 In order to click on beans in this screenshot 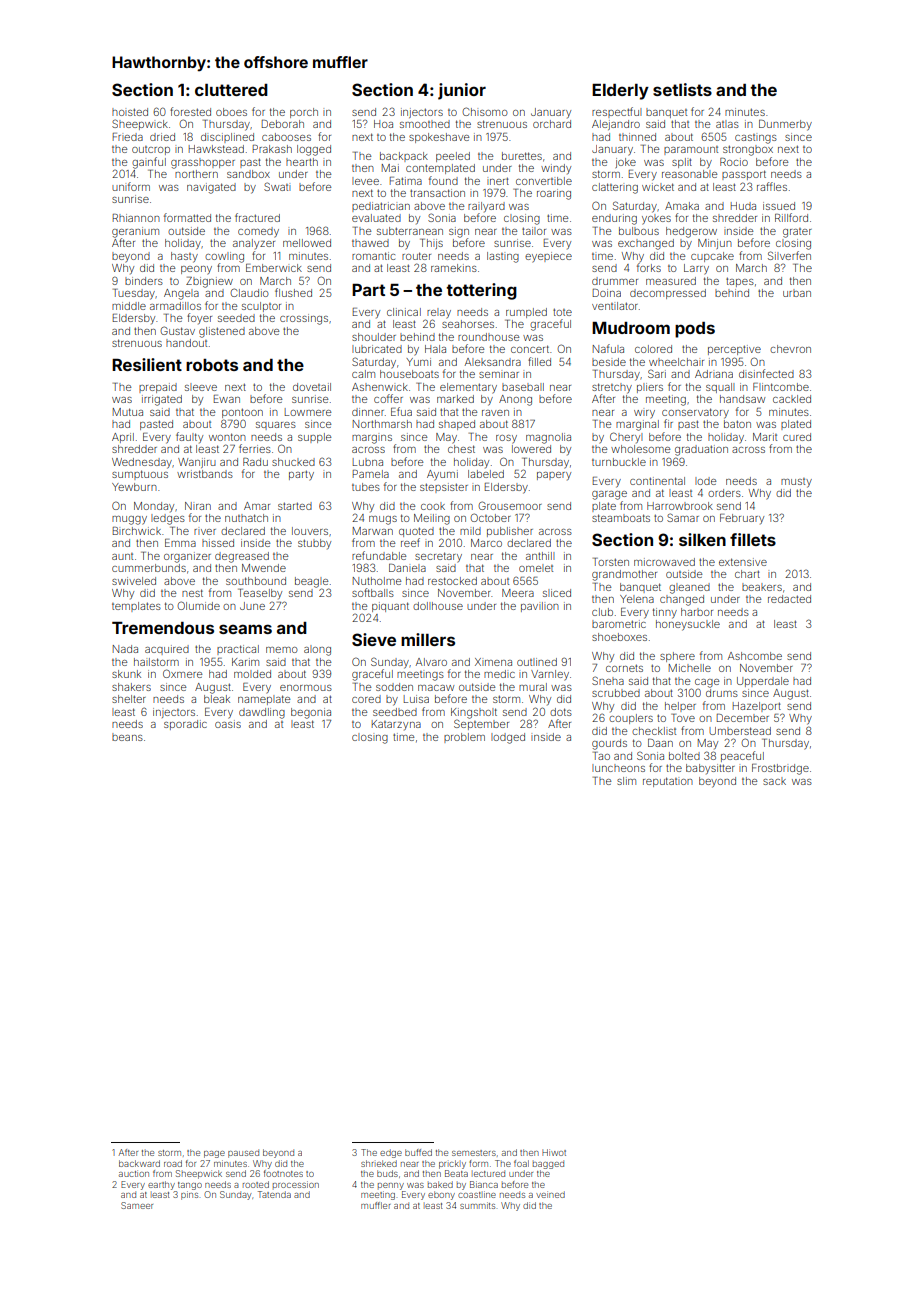, I will do `click(127, 737)`.
